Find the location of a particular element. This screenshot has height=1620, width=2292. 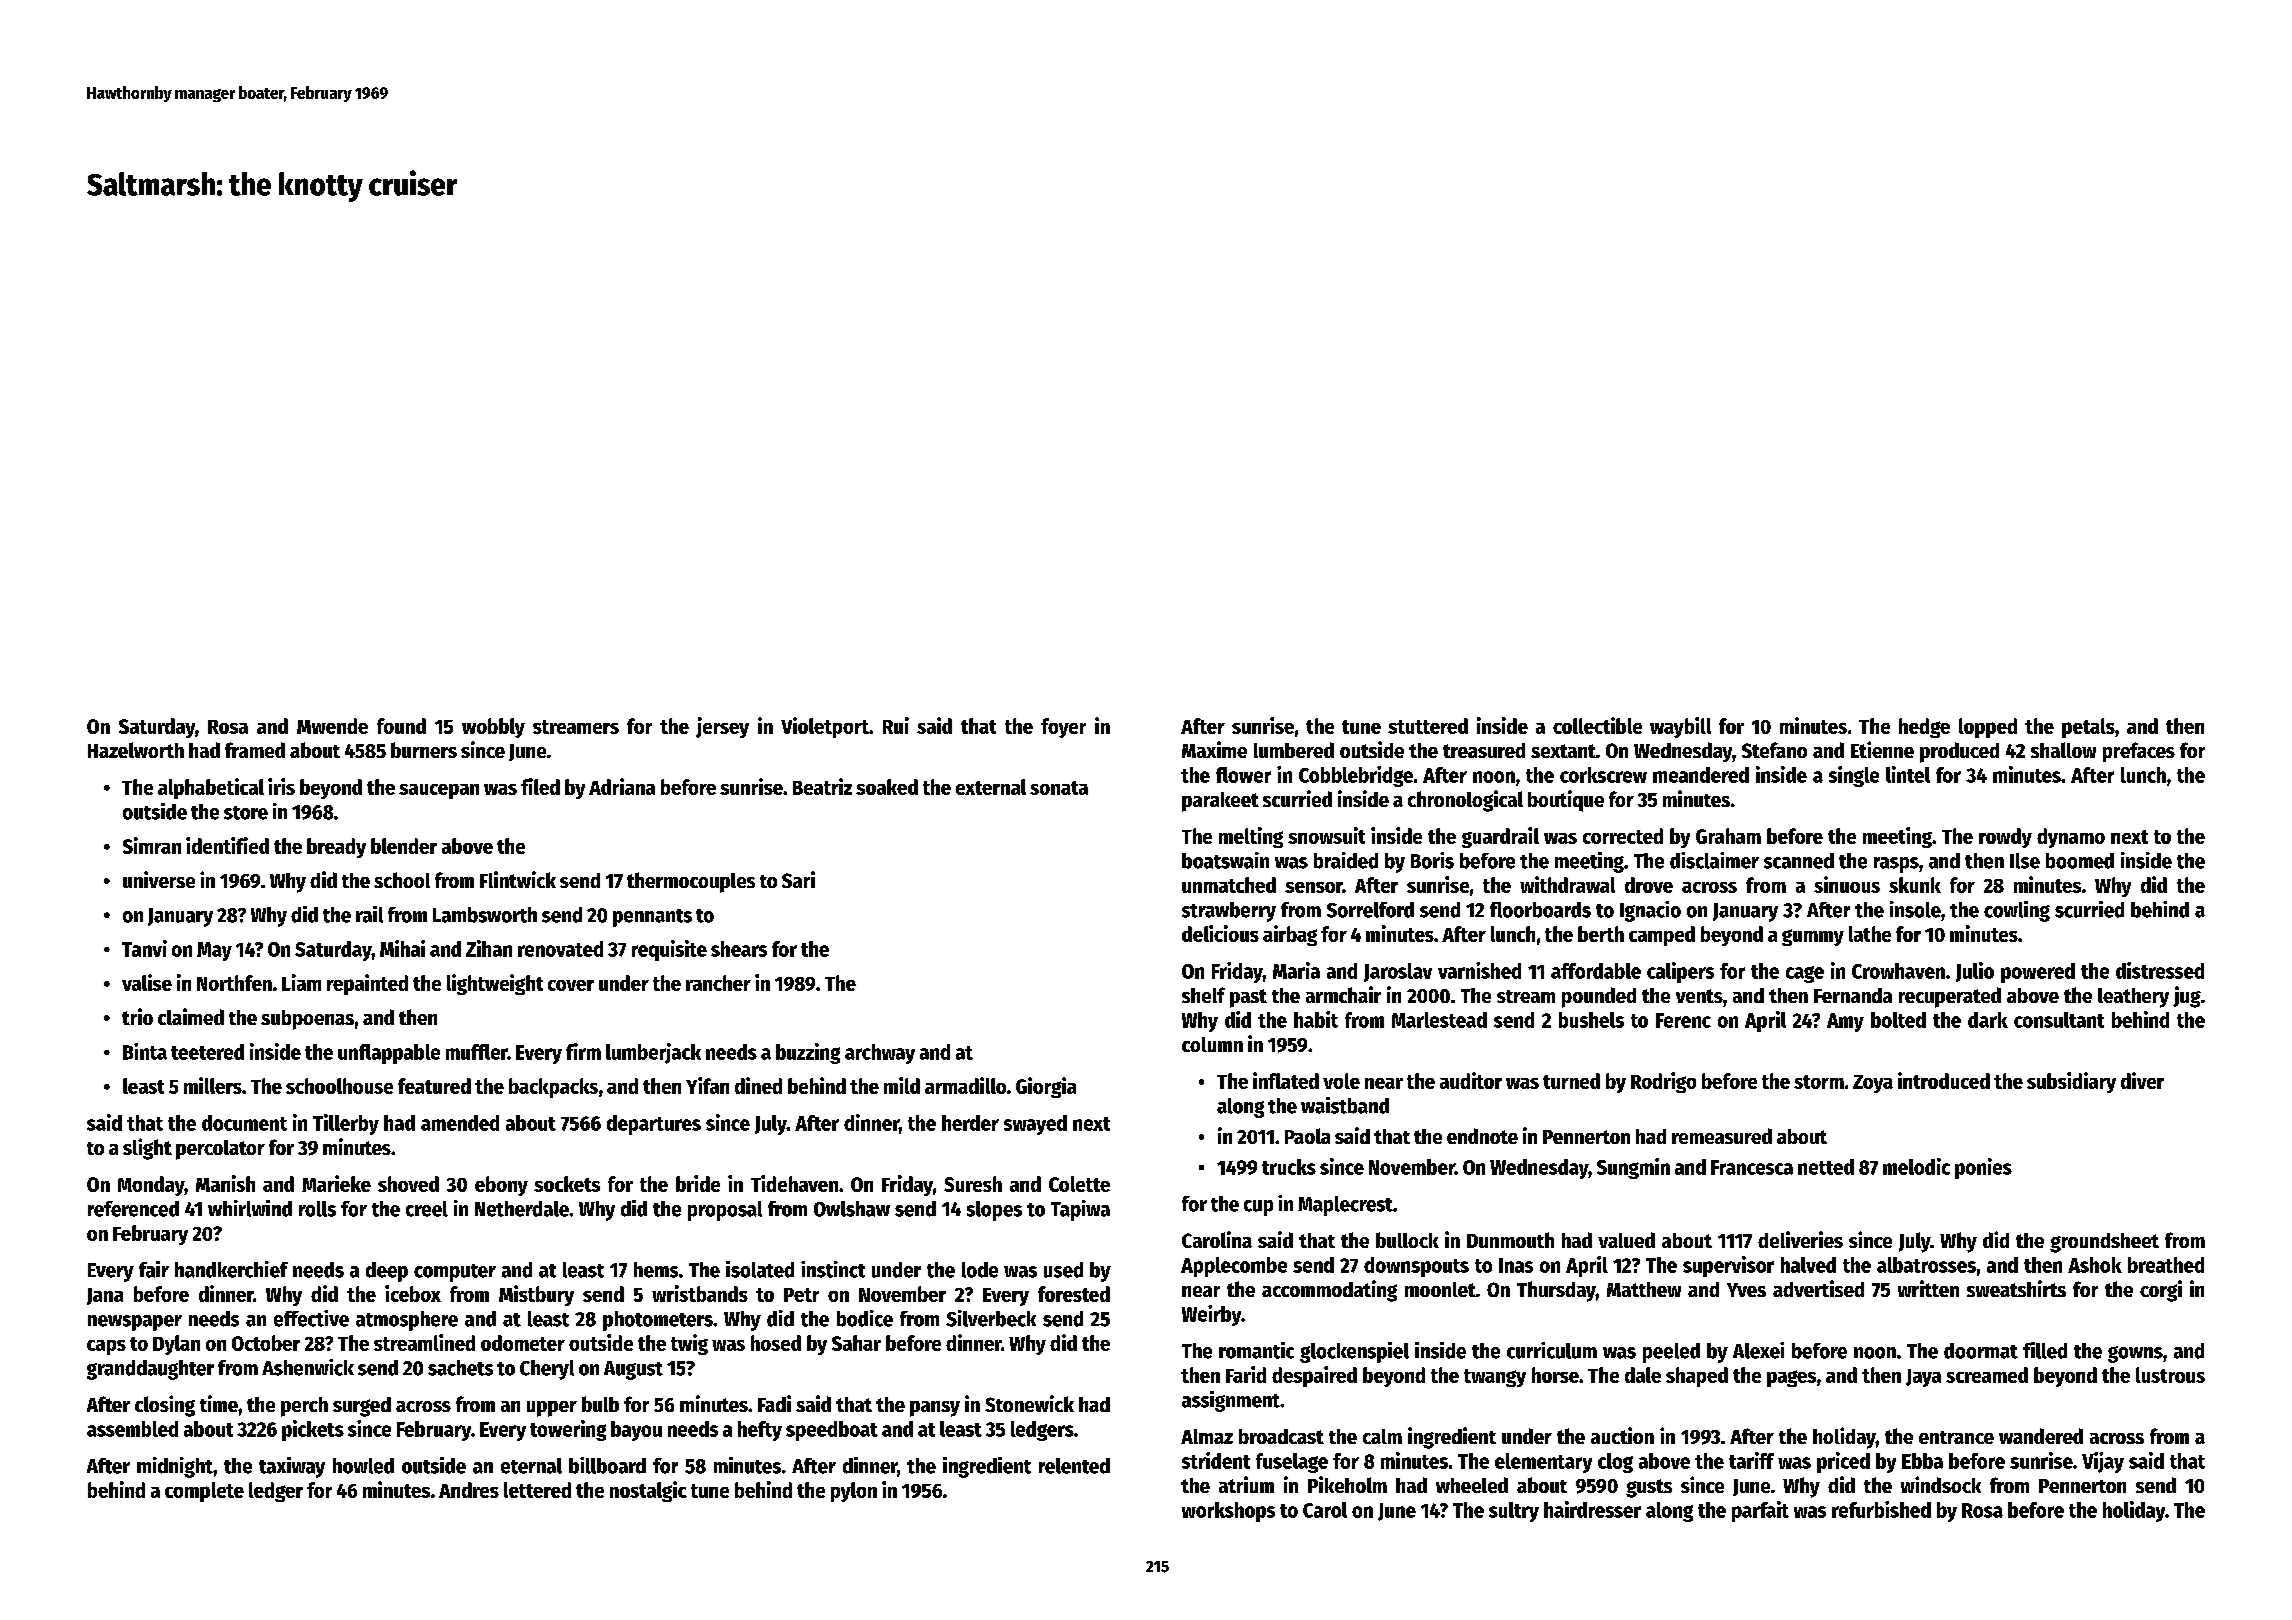

Suresh is located at coordinates (973, 1184).
